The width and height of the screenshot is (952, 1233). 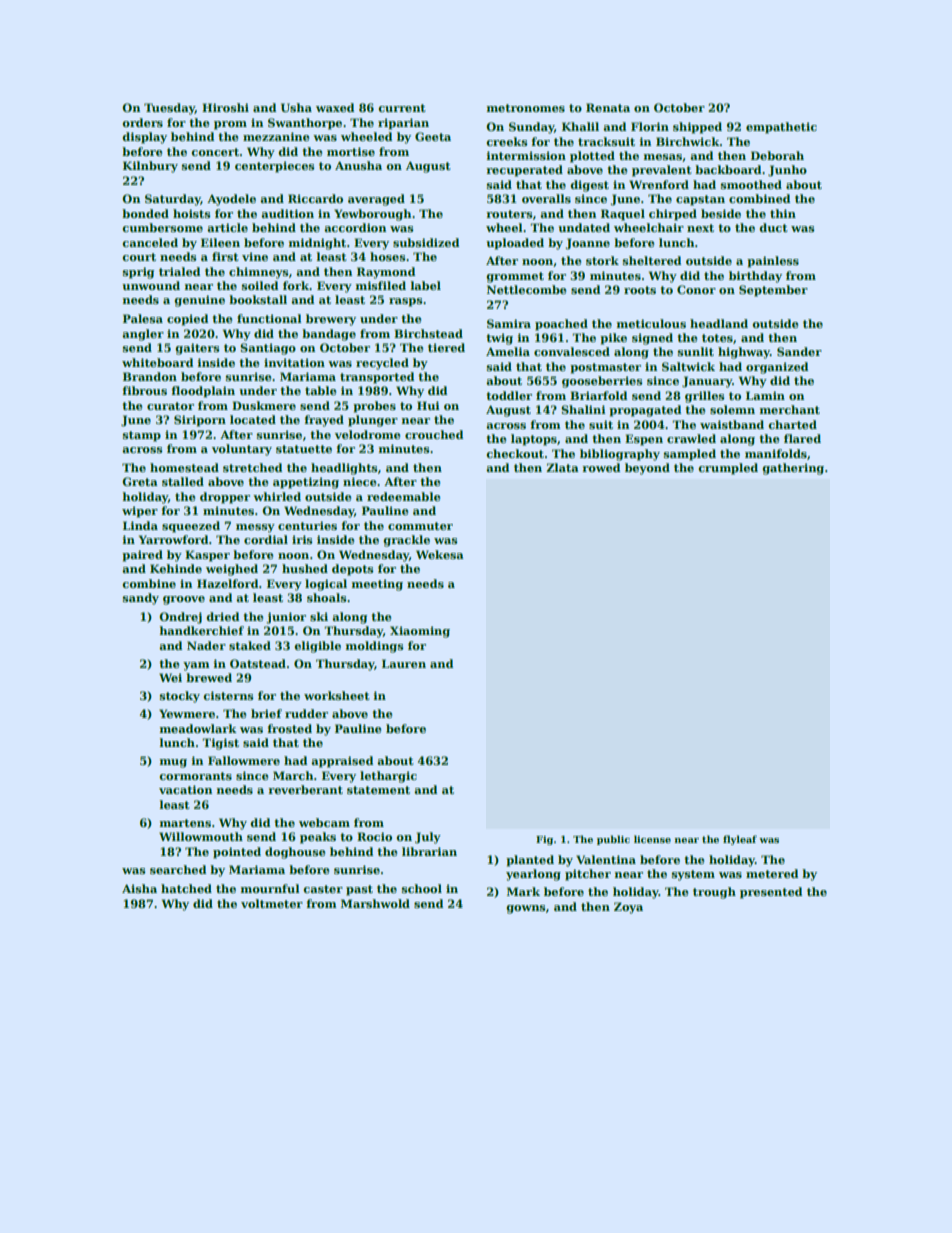 I want to click on gathering, so click(x=793, y=469).
